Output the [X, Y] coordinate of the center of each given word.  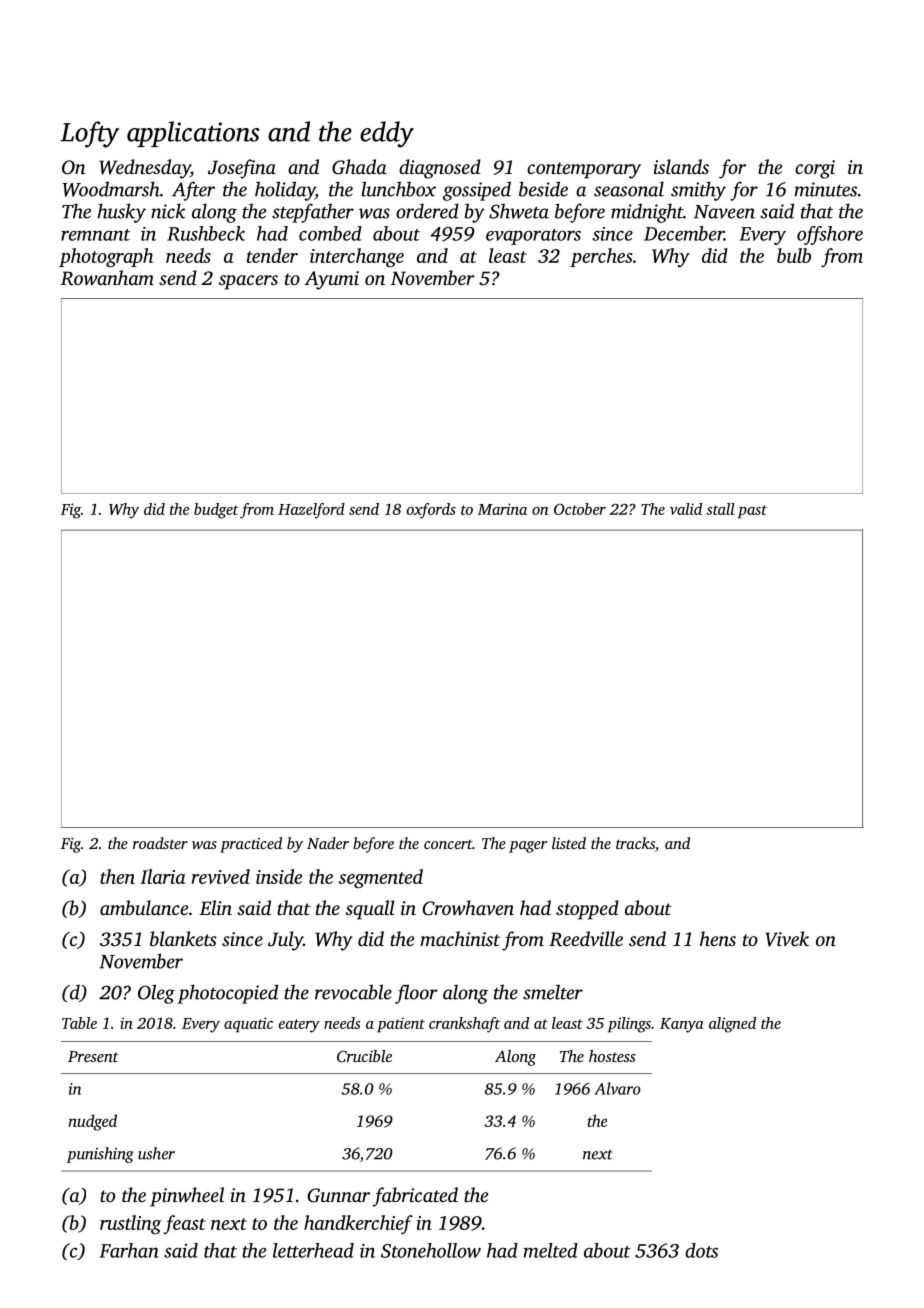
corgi [815, 169]
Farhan [129, 1250]
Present [93, 1056]
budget [216, 511]
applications [193, 134]
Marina [502, 509]
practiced [251, 845]
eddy [387, 134]
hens [718, 938]
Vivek [787, 939]
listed [569, 843]
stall [720, 509]
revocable [353, 992]
